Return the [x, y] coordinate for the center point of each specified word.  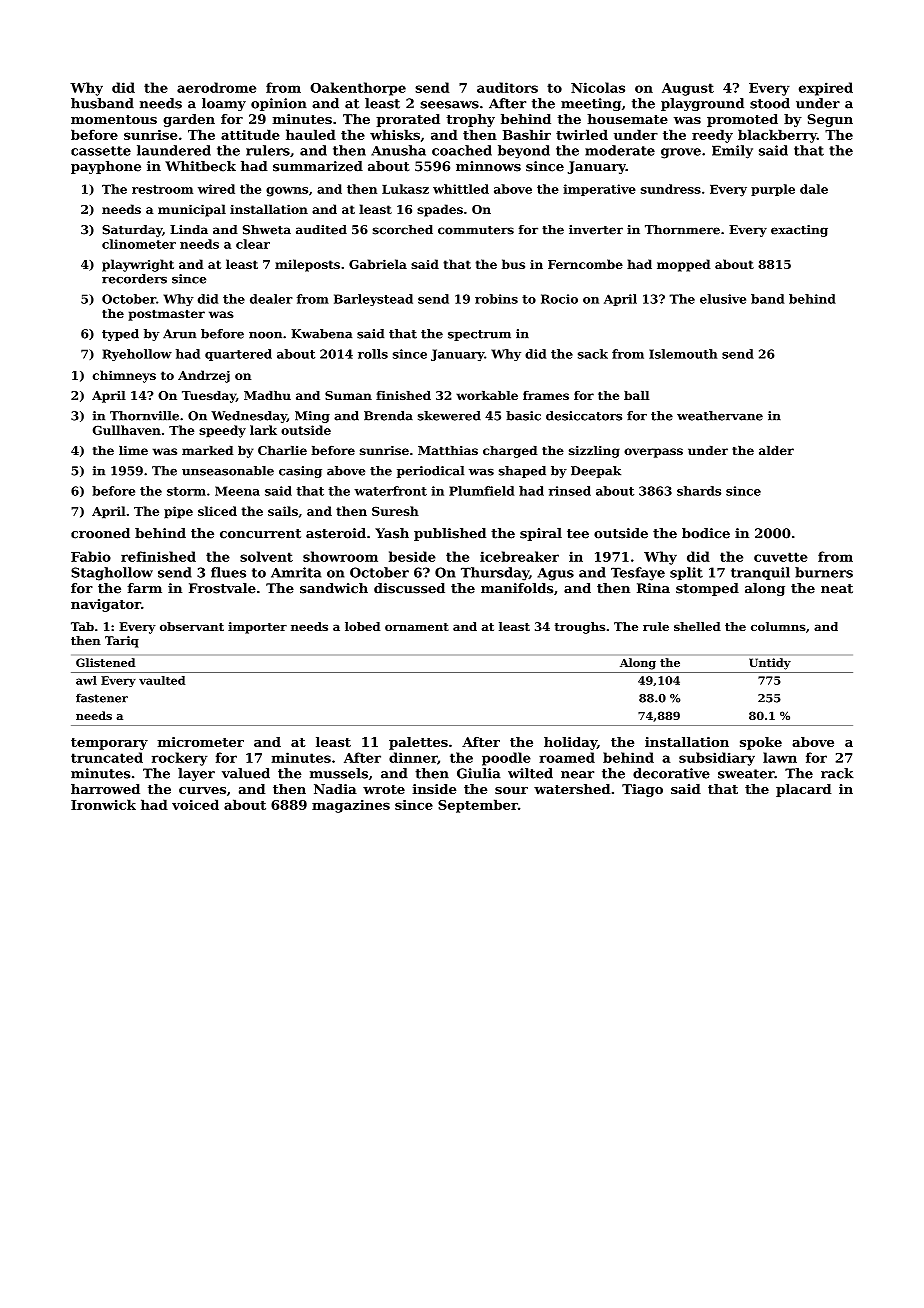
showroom [340, 556]
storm [186, 491]
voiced [195, 804]
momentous [114, 119]
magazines [351, 806]
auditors [507, 87]
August [688, 89]
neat [837, 589]
